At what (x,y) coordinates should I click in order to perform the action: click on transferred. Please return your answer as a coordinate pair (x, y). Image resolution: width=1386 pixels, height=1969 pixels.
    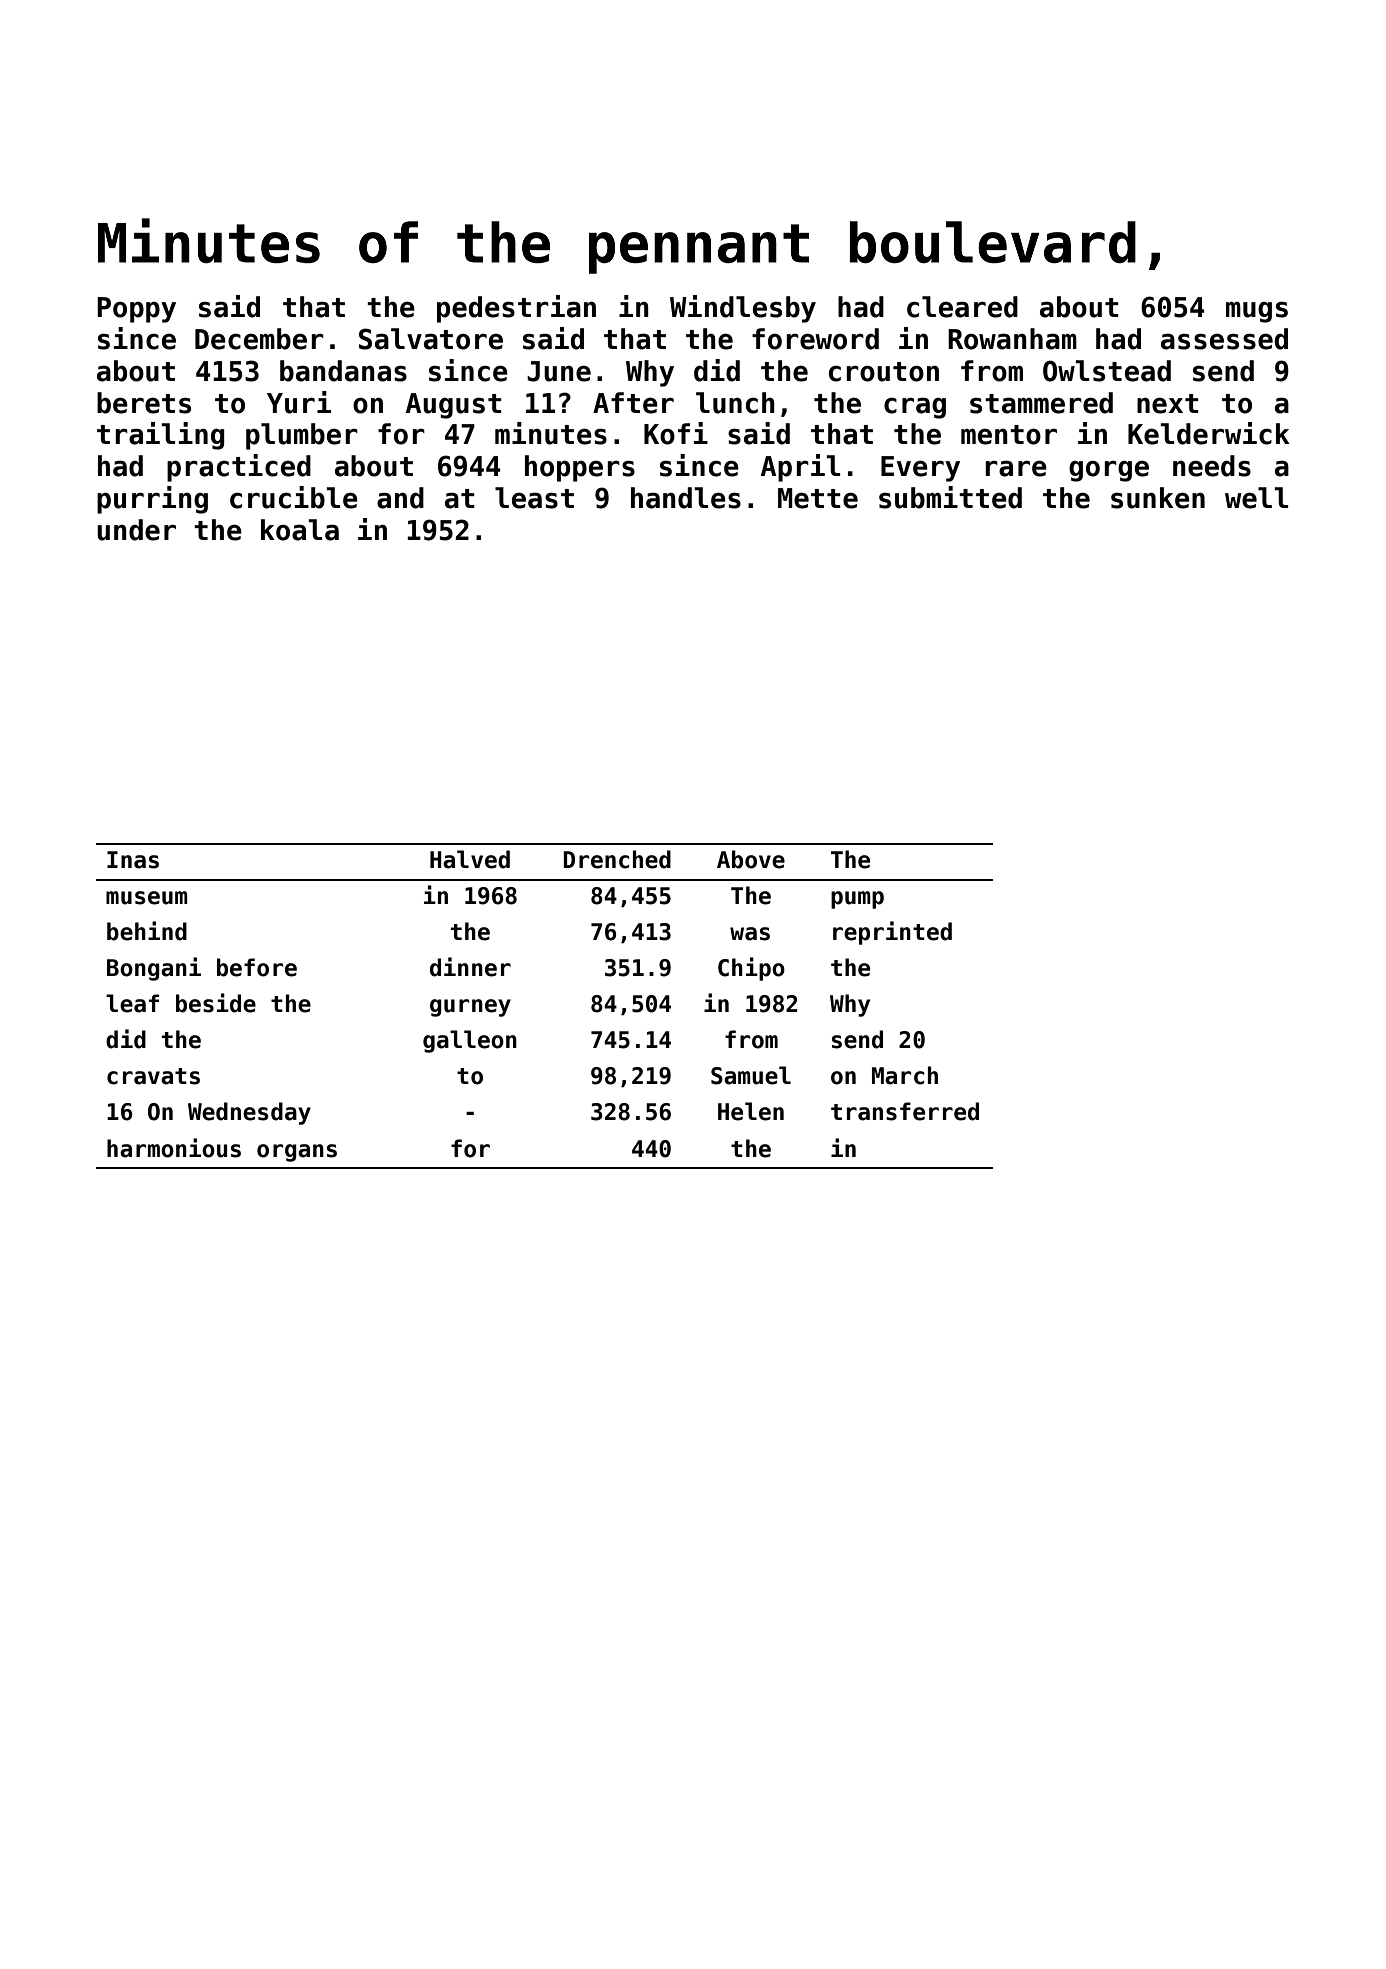
    Looking at the image, I should click on (905, 1111).
